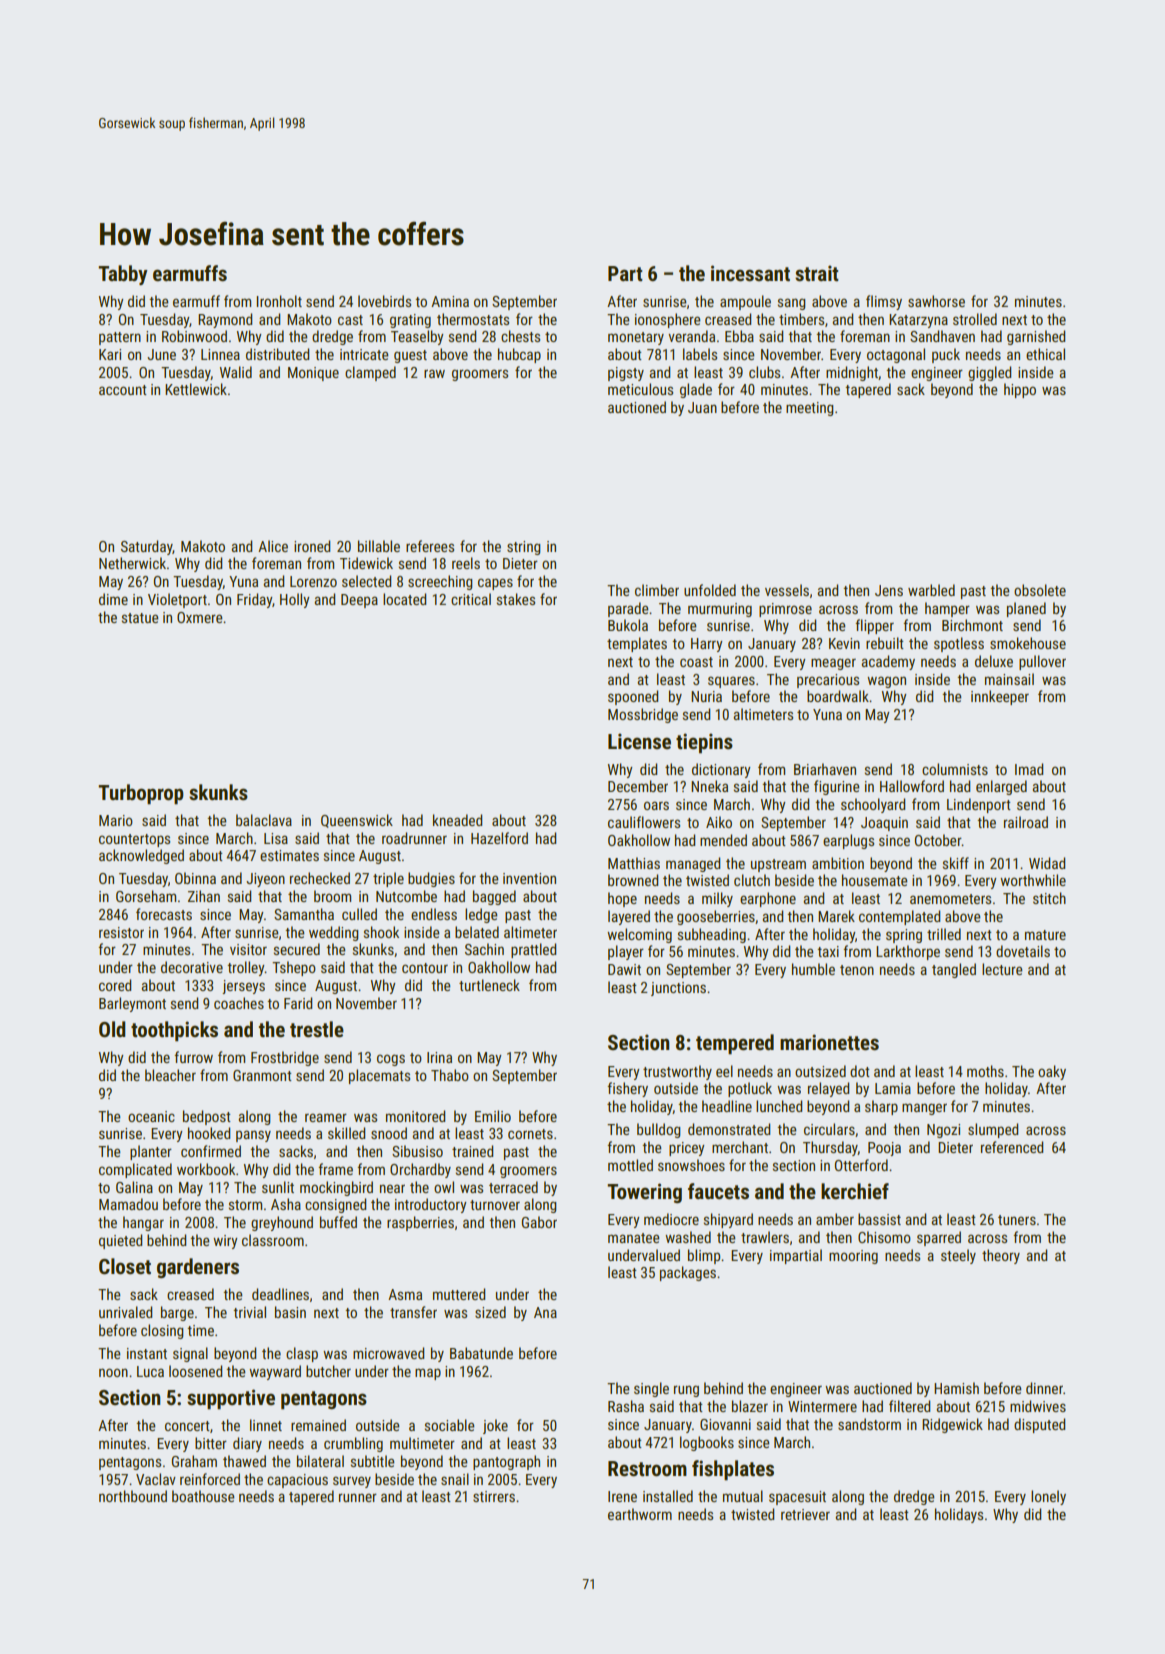 The image size is (1165, 1654). What do you see at coordinates (520, 336) in the image?
I see `chests` at bounding box center [520, 336].
